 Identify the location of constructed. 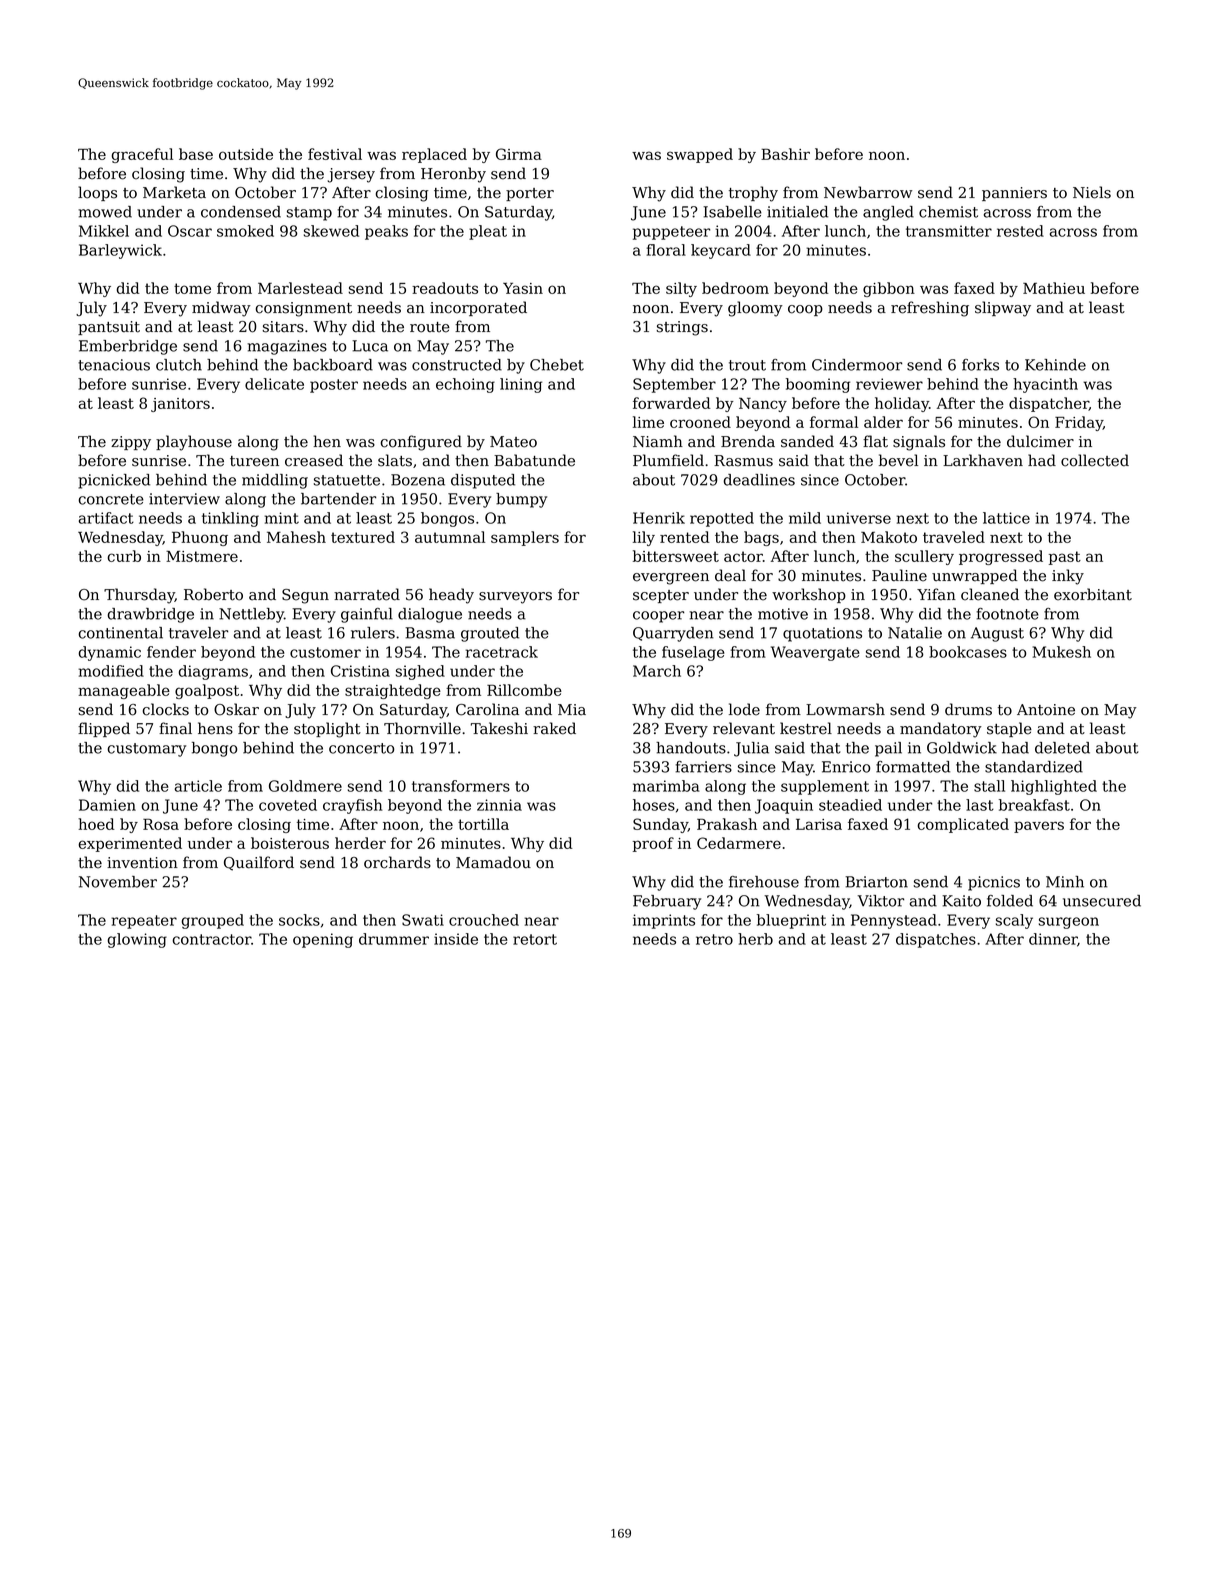
(457, 365).
